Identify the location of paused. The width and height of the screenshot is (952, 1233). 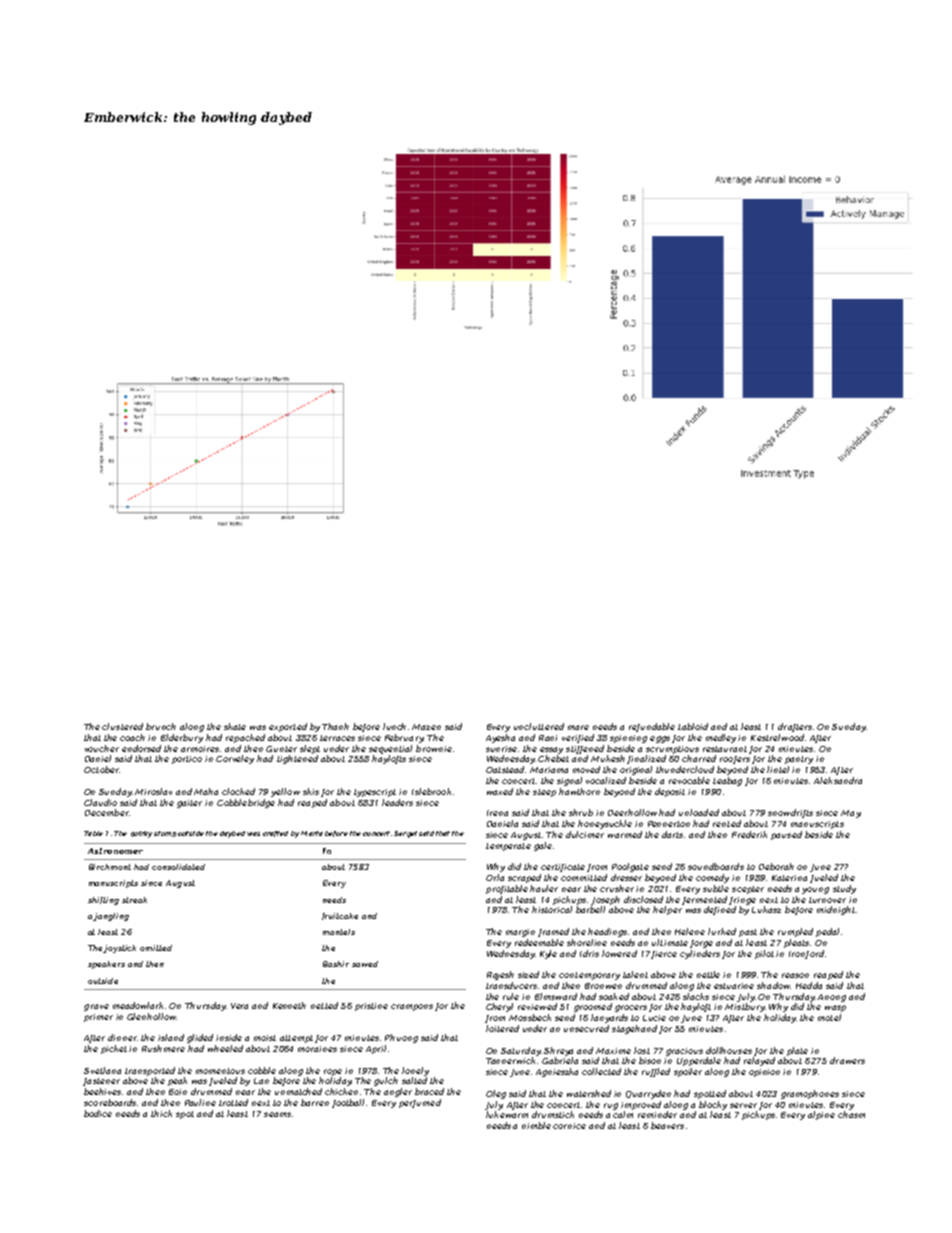
(786, 835).
